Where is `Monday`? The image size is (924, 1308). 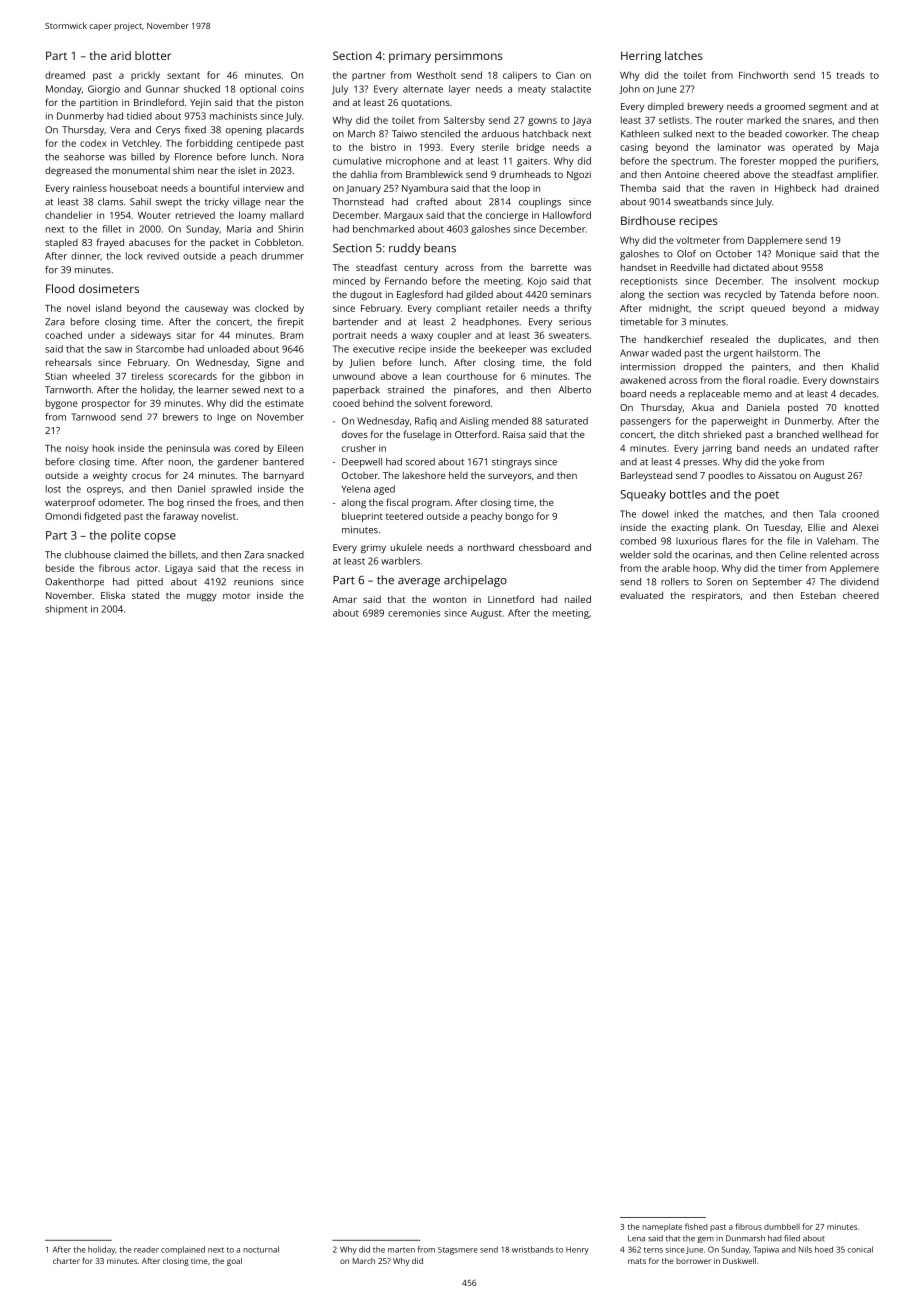
Monday is located at coordinates (64, 90).
